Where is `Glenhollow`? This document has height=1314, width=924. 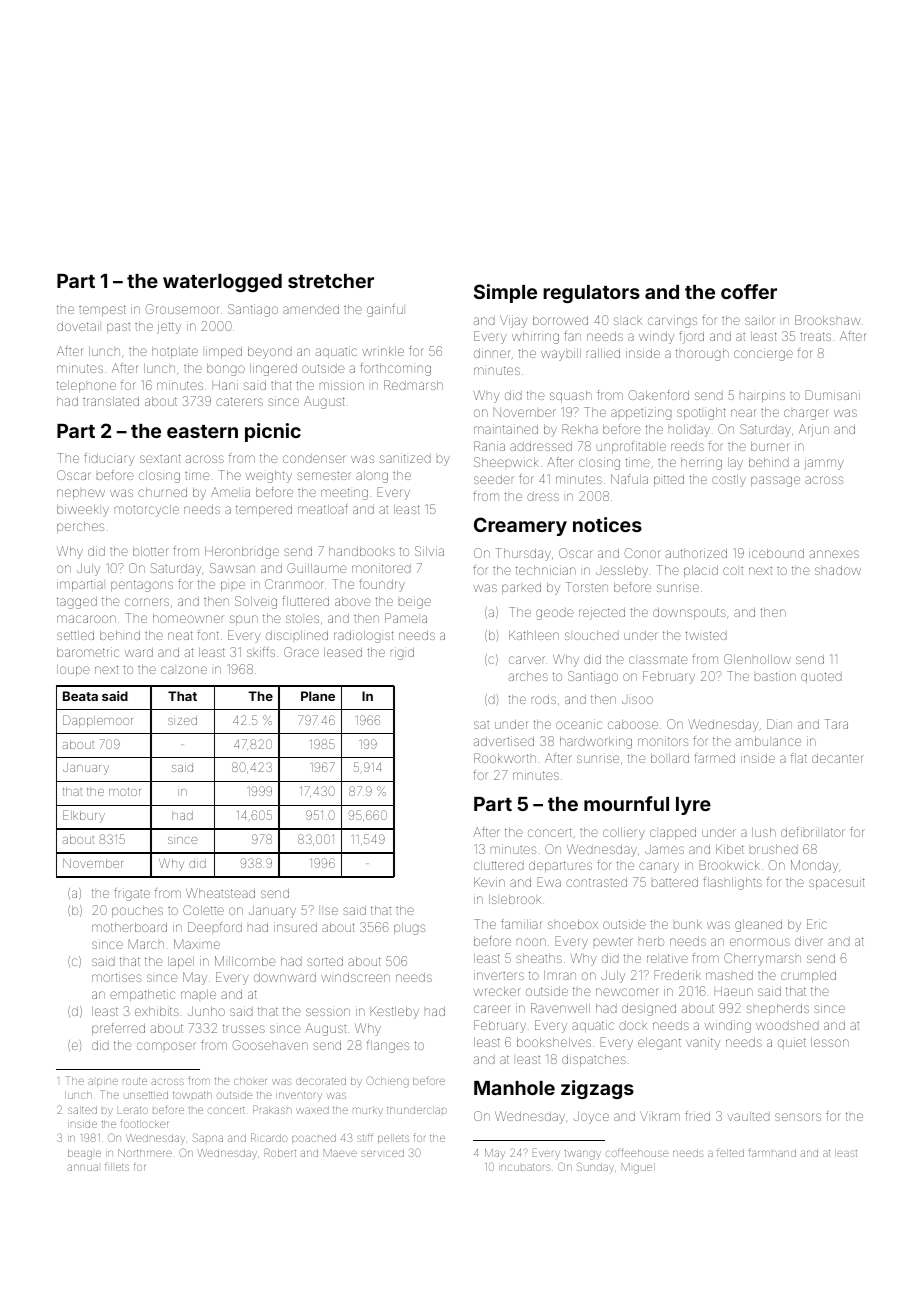 Glenhollow is located at coordinates (757, 659).
